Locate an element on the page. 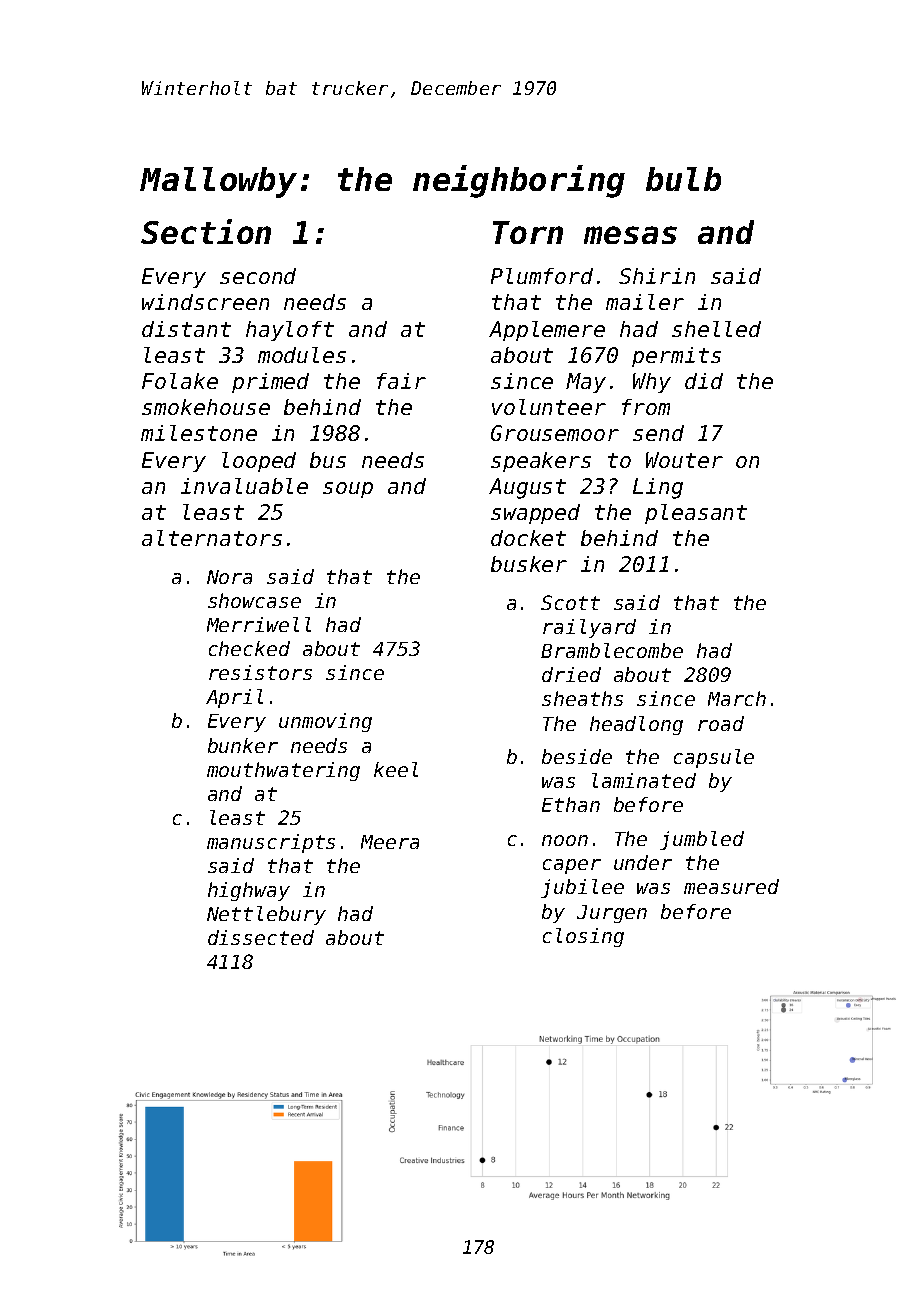  mouthwatering is located at coordinates (283, 771).
